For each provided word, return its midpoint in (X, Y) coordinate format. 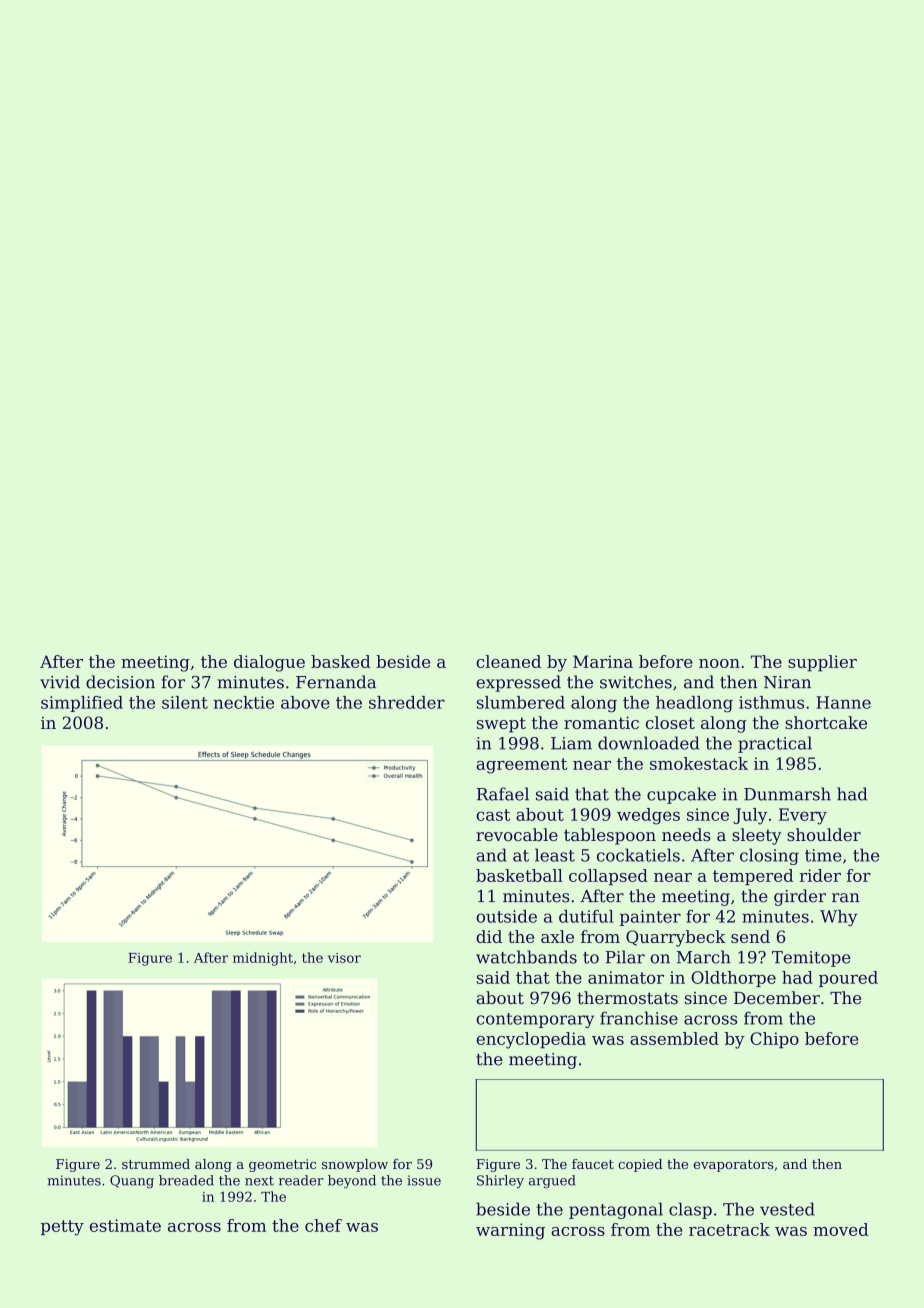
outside (506, 916)
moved (840, 1229)
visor (344, 958)
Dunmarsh (787, 794)
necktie (243, 702)
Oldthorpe (733, 979)
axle (557, 936)
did (489, 936)
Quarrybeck (676, 938)
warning (510, 1231)
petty (62, 1228)
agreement (521, 766)
